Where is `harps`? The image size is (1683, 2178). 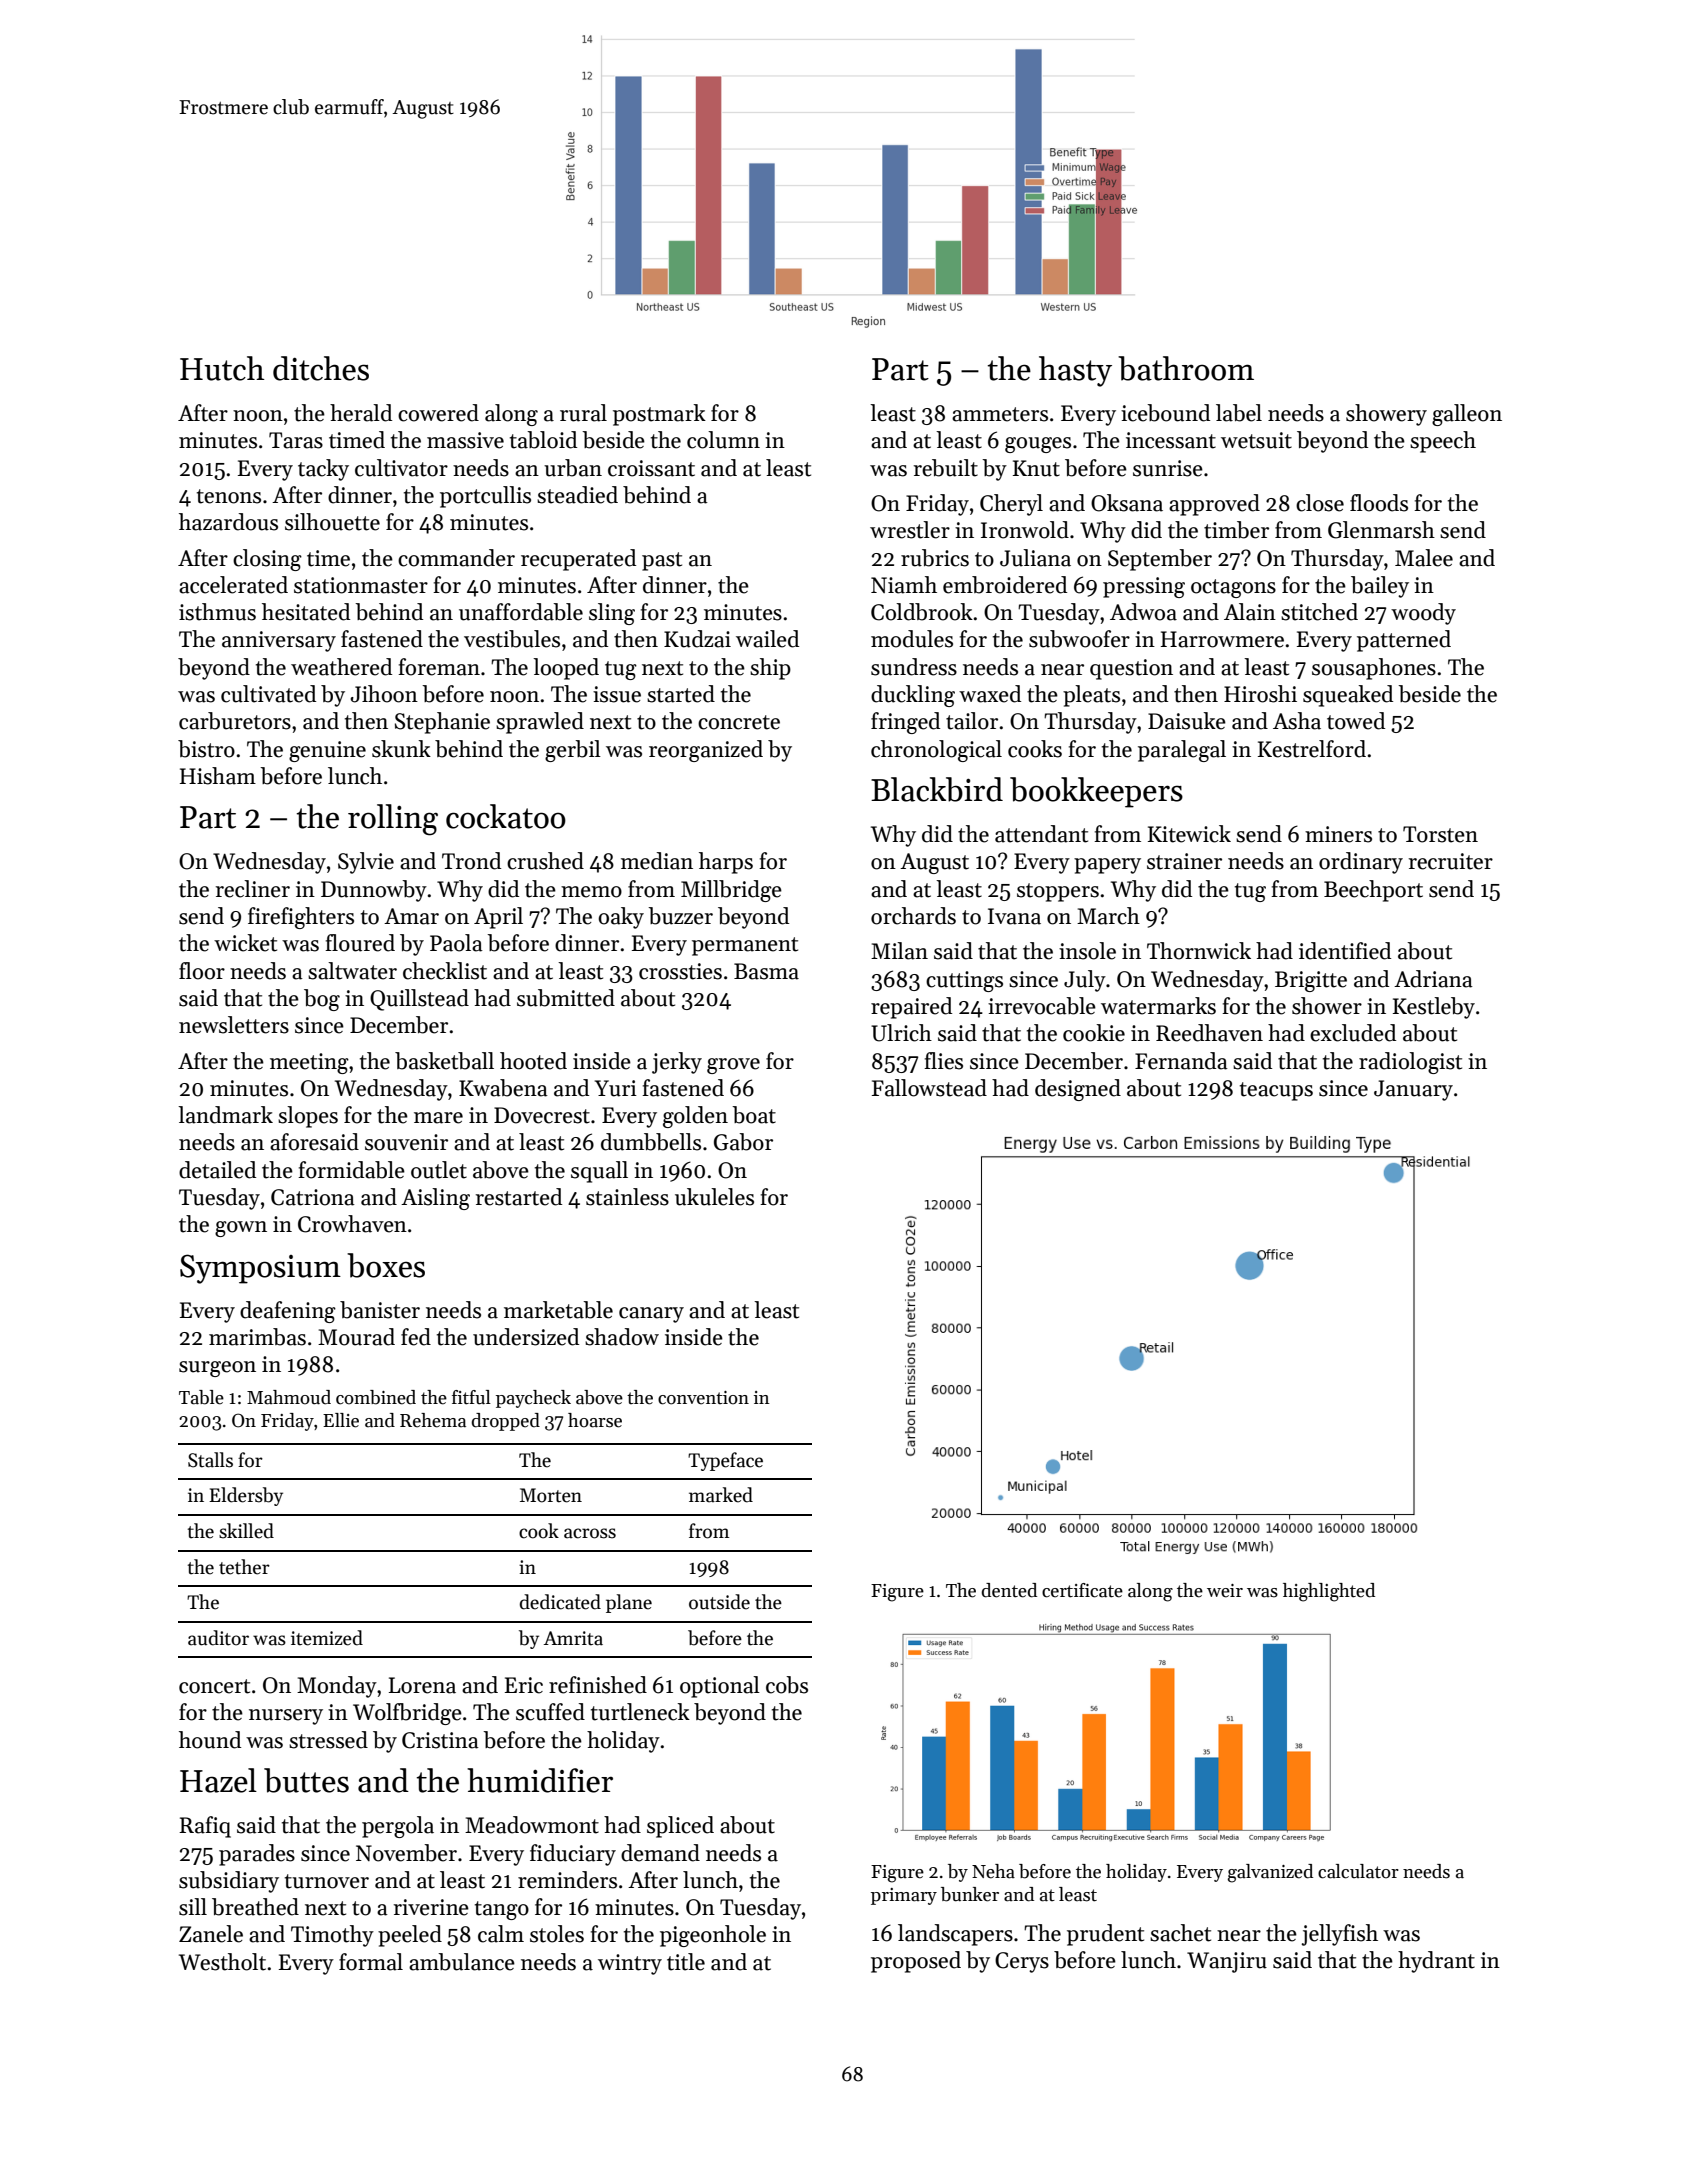
harps is located at coordinates (726, 863).
